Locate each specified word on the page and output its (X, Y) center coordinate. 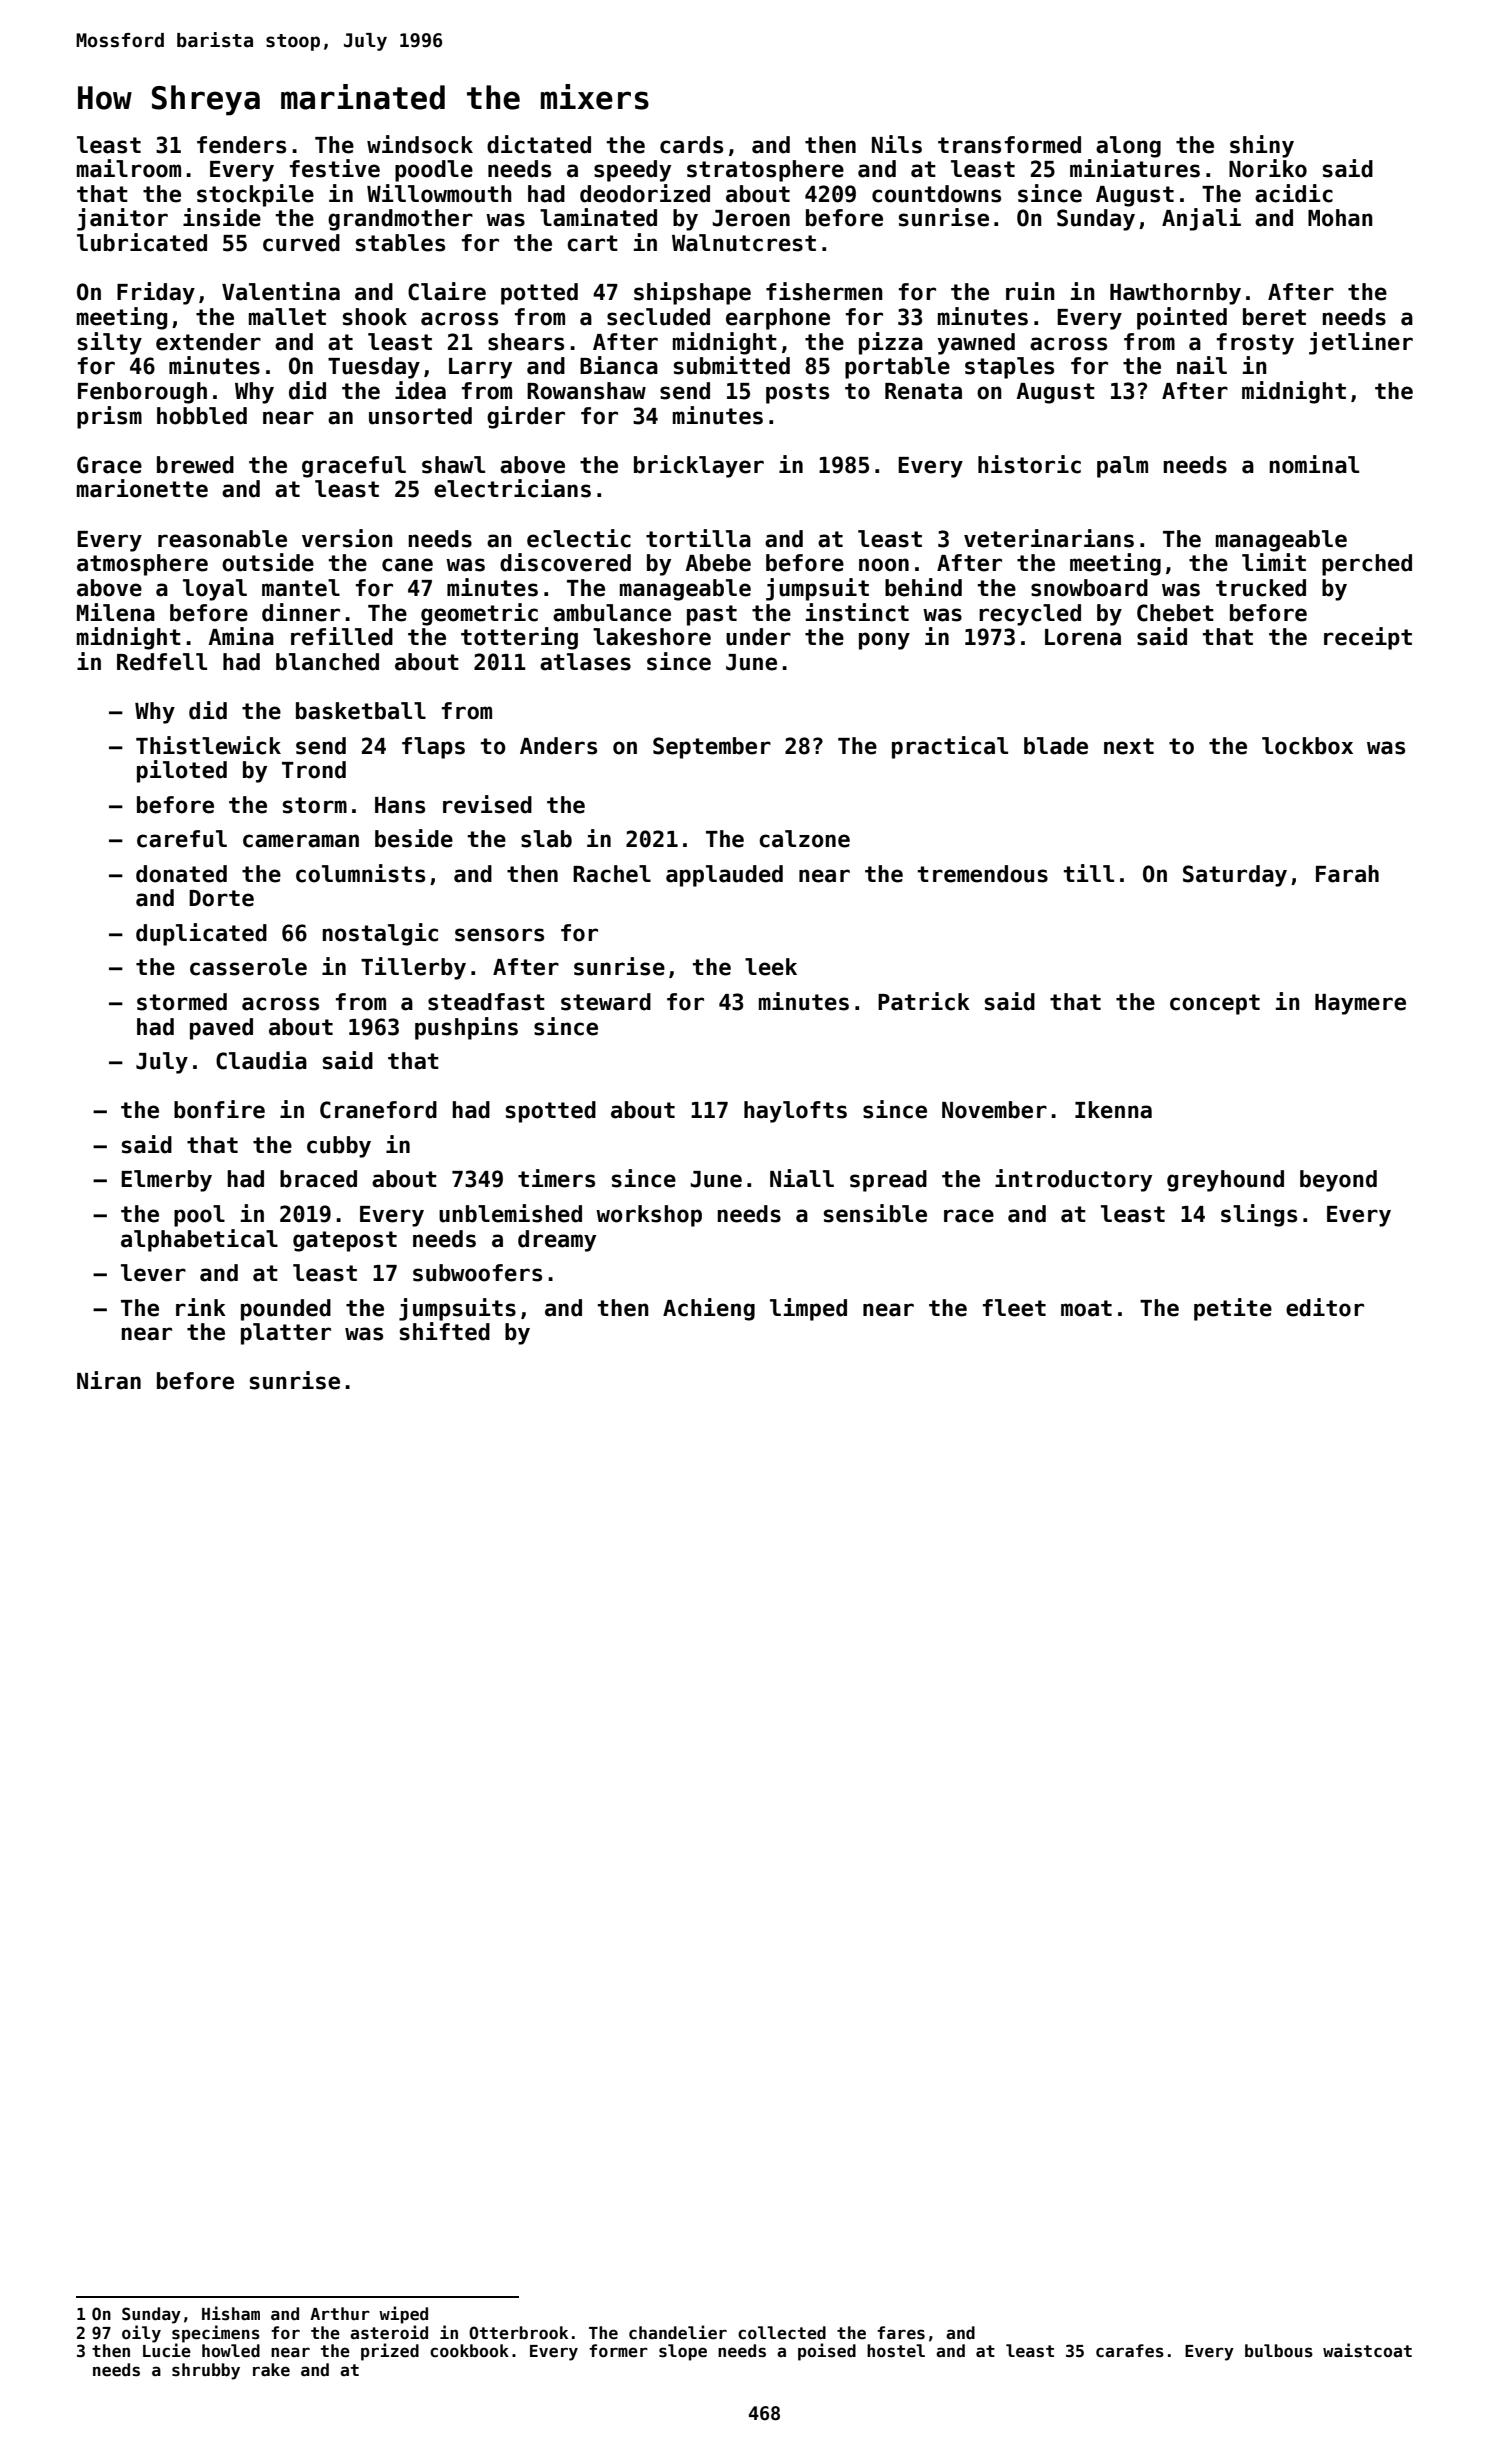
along (1128, 147)
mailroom (129, 168)
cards (691, 145)
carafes (1130, 2351)
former (618, 2351)
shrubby (206, 2371)
